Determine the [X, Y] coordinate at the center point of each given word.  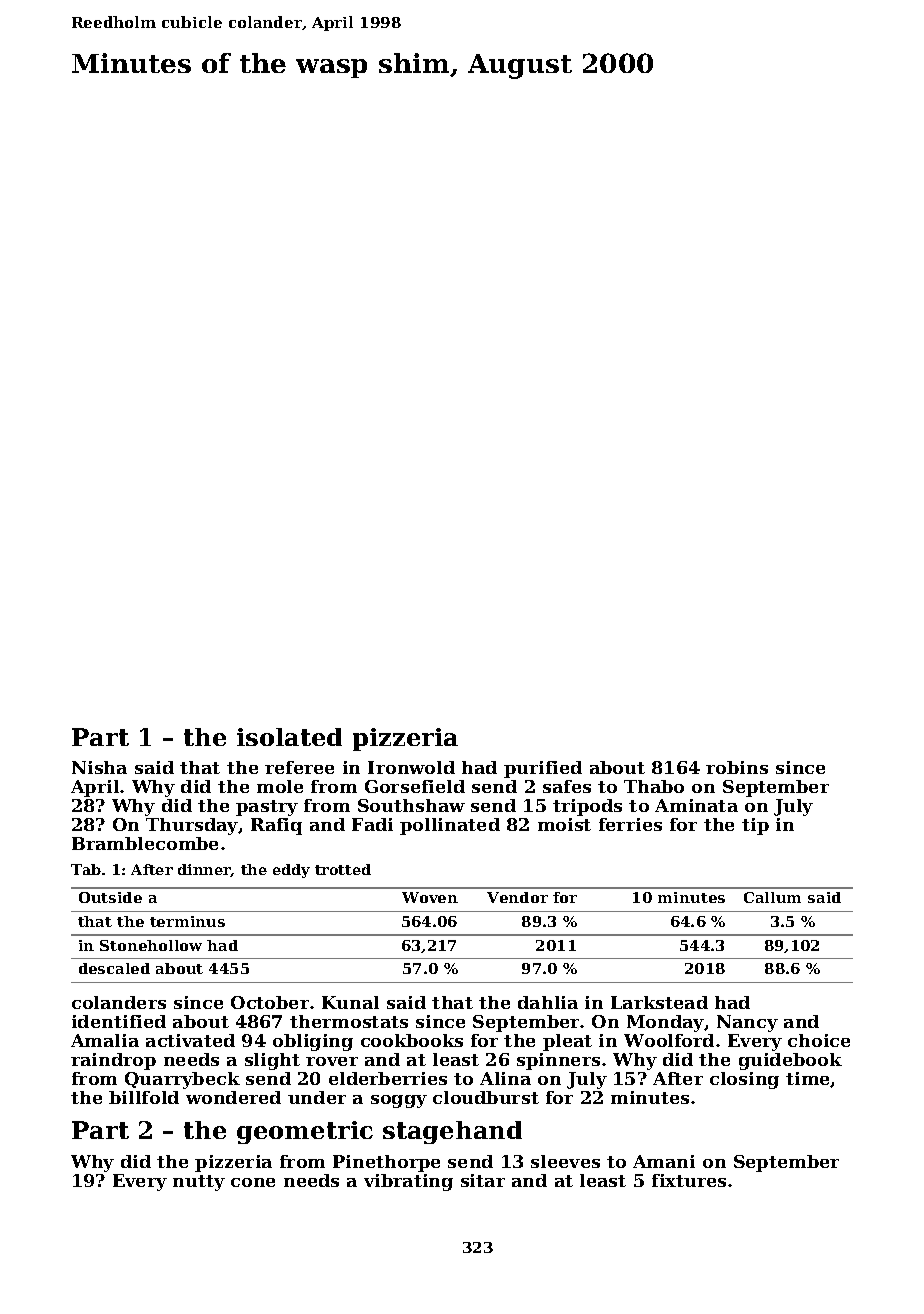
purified [543, 769]
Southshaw [411, 805]
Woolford [669, 1040]
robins [737, 767]
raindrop [113, 1061]
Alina [505, 1078]
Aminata [696, 805]
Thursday [192, 826]
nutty [199, 1183]
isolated [289, 737]
